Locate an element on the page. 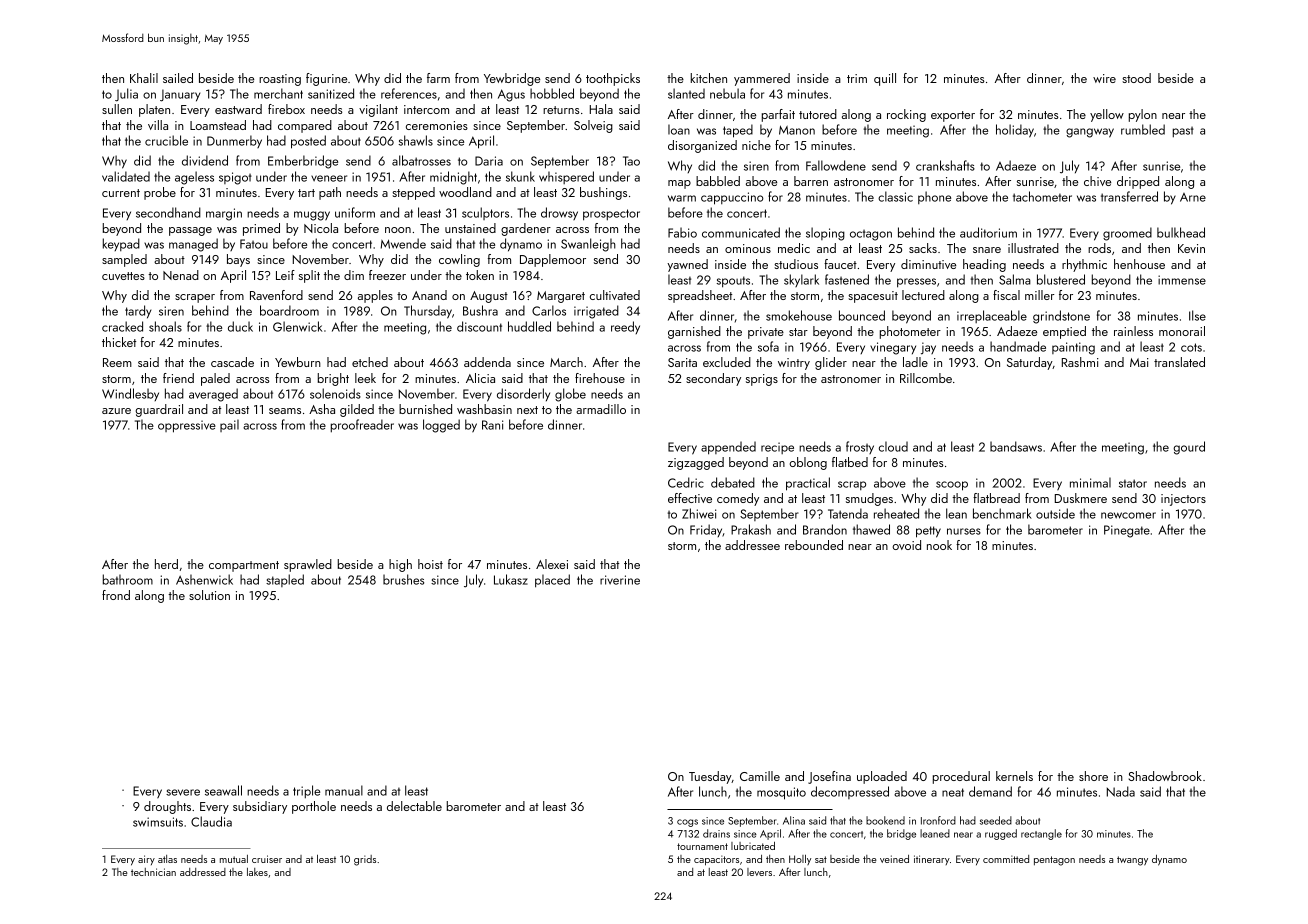 The width and height of the page is (1308, 924). immense is located at coordinates (1182, 280).
